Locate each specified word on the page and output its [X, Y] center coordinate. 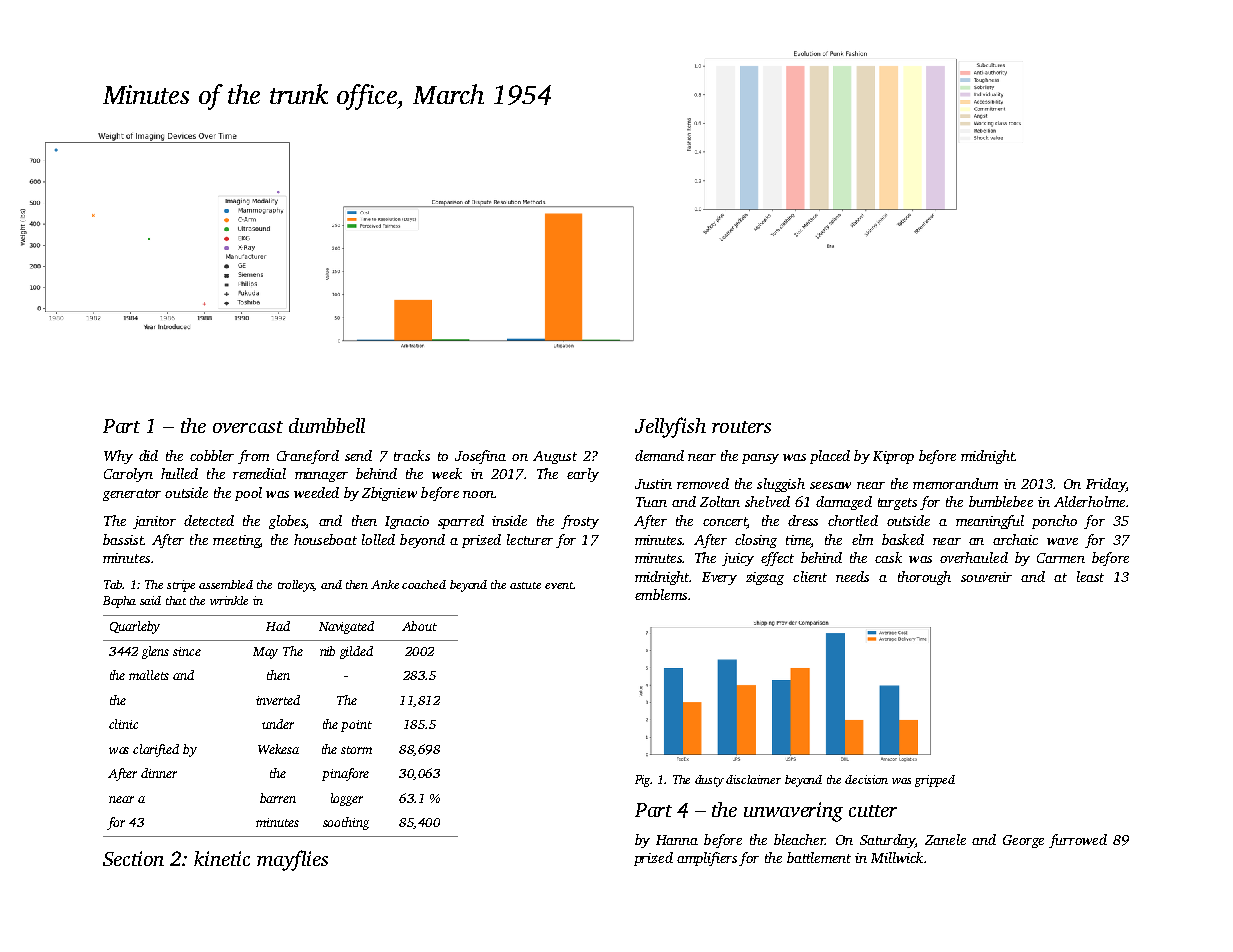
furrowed [1078, 841]
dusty [709, 781]
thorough [924, 578]
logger [347, 799]
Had [278, 626]
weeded [316, 492]
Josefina [480, 457]
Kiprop [893, 457]
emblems [661, 594]
